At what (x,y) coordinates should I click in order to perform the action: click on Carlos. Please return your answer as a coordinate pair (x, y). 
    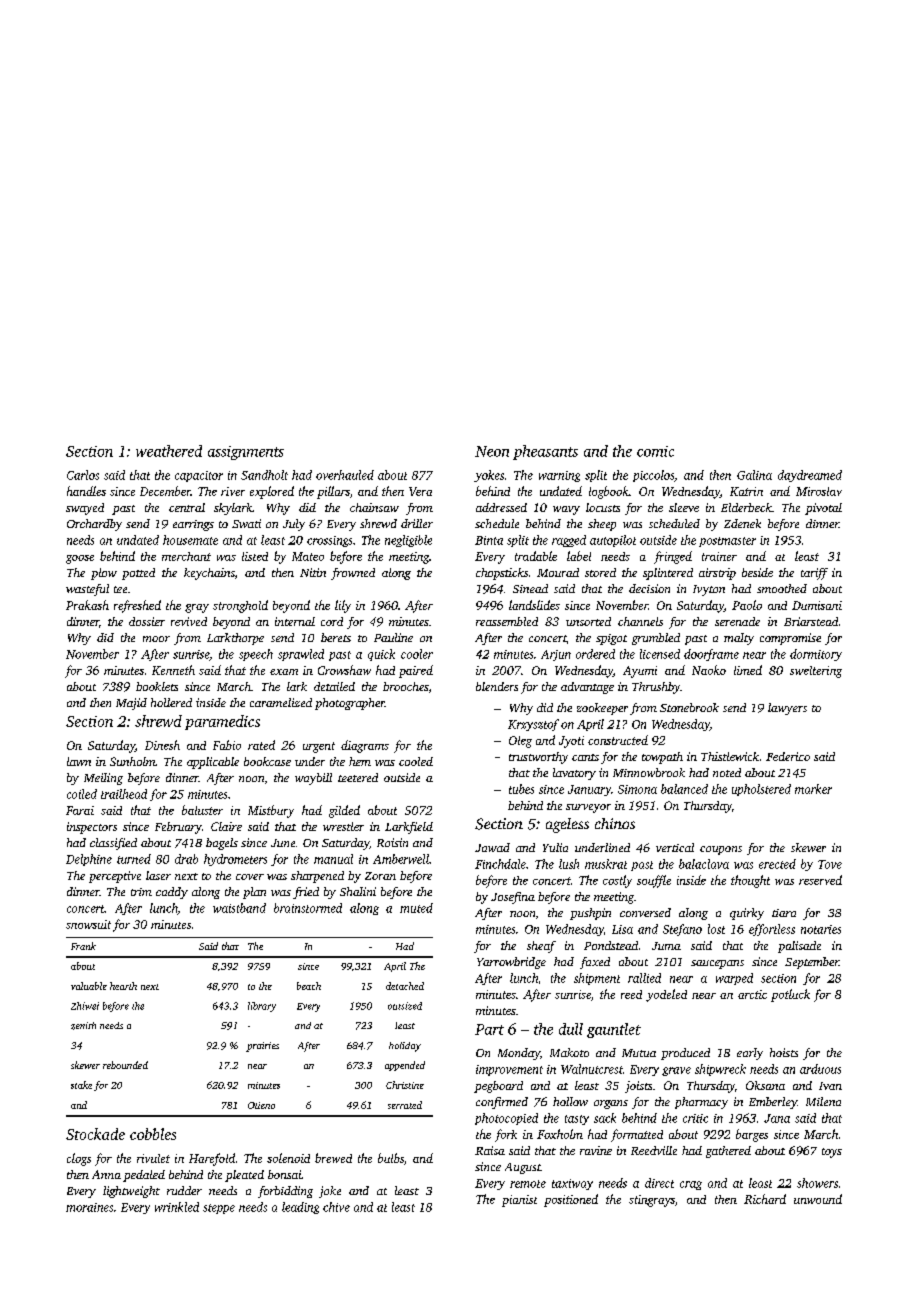
    Looking at the image, I should click on (83, 475).
